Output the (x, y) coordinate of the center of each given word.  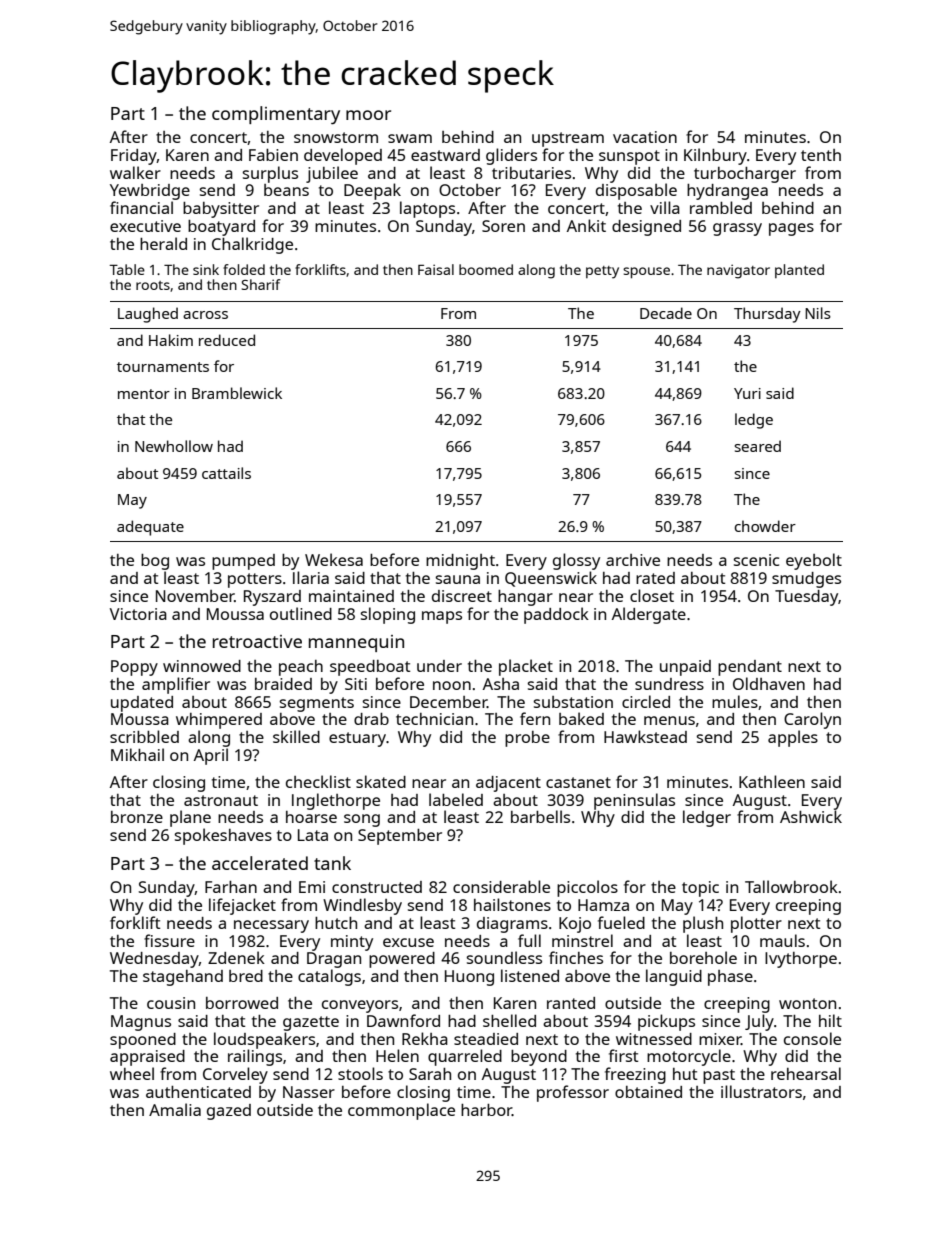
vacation (645, 137)
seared (758, 446)
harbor (486, 1110)
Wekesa (334, 559)
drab (371, 719)
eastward (445, 155)
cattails (226, 473)
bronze (137, 817)
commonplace (401, 1111)
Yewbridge (150, 192)
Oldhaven (769, 683)
